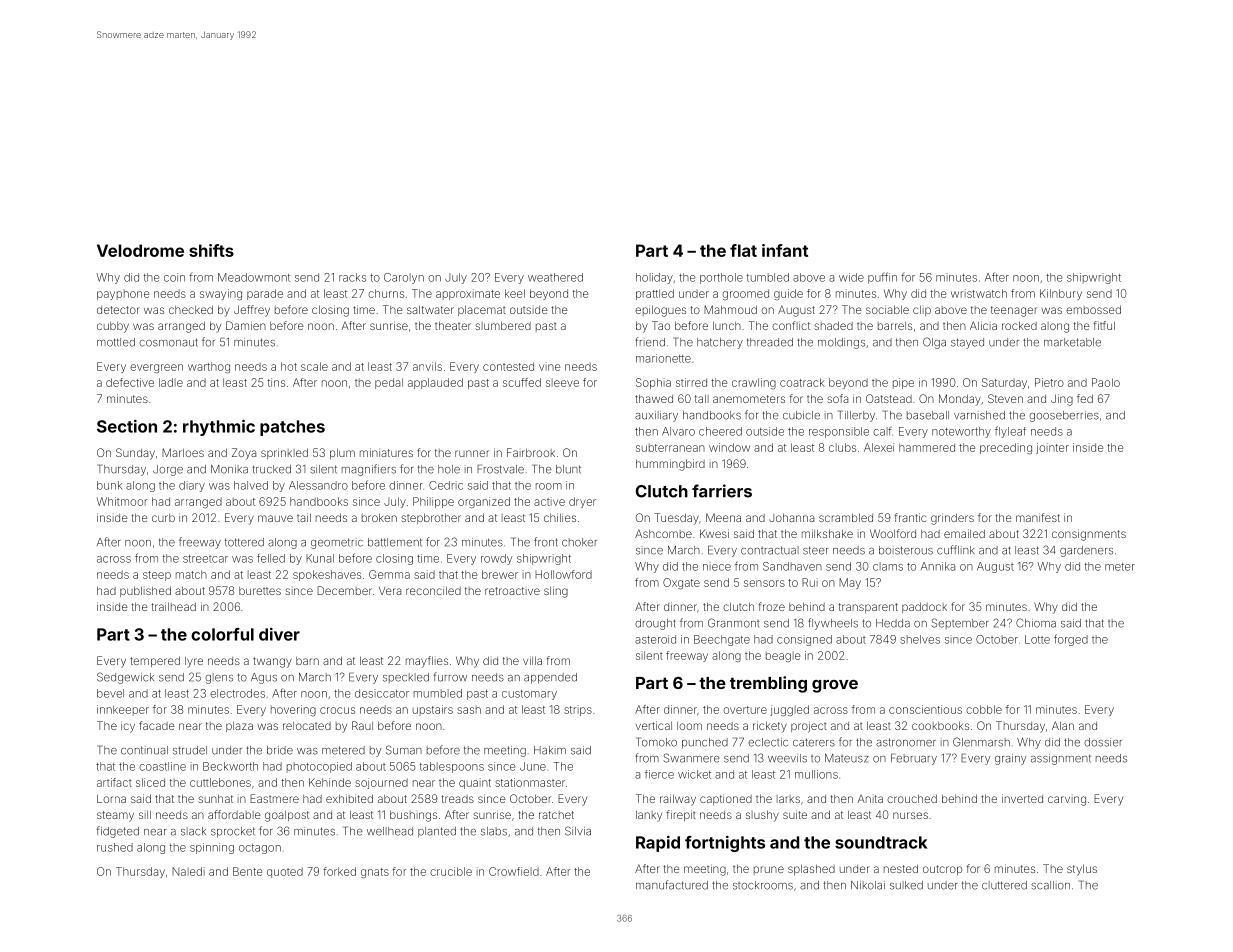  What do you see at coordinates (532, 660) in the document?
I see `villa` at bounding box center [532, 660].
